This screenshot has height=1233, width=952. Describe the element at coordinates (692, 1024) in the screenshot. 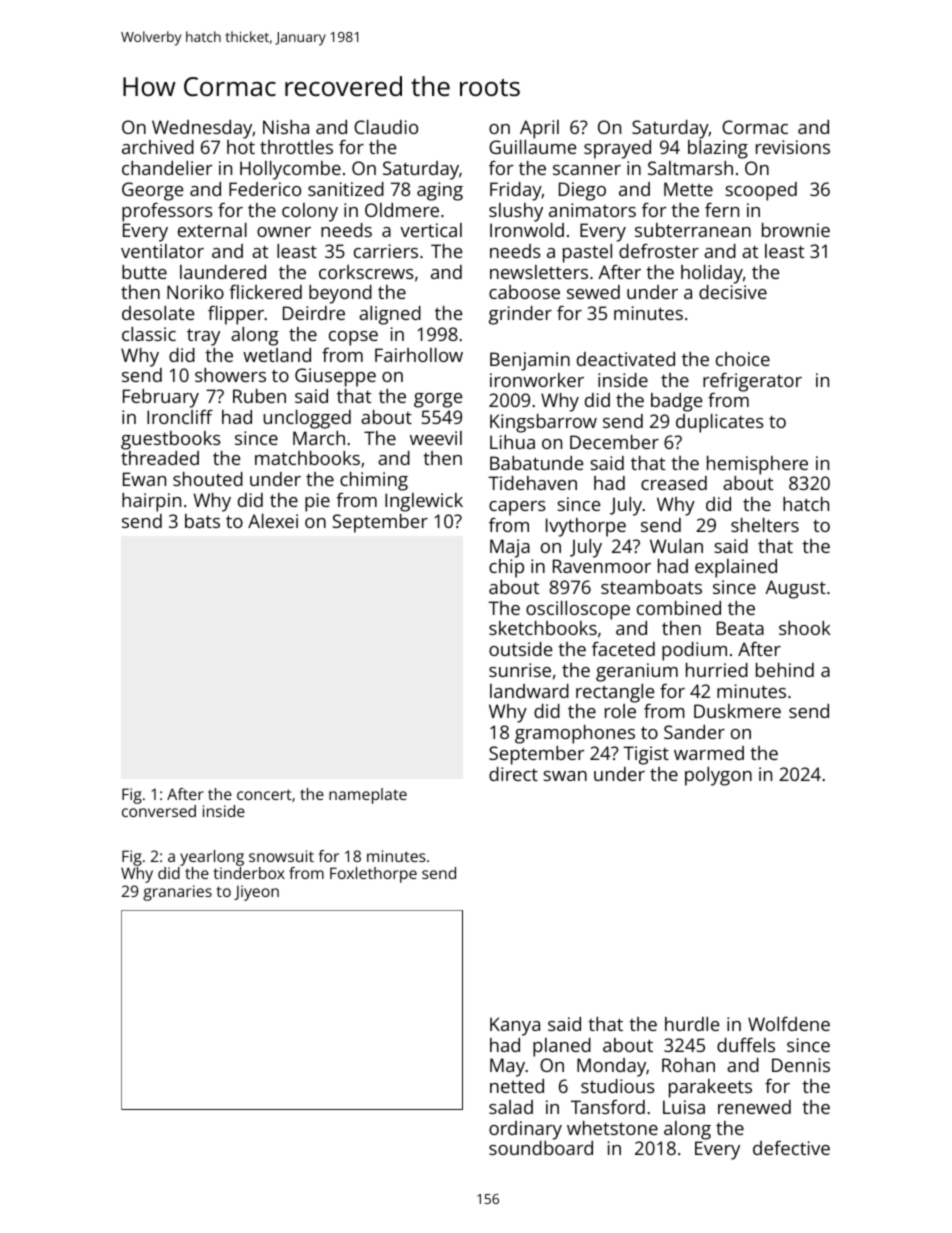

I see `hurdle` at that location.
